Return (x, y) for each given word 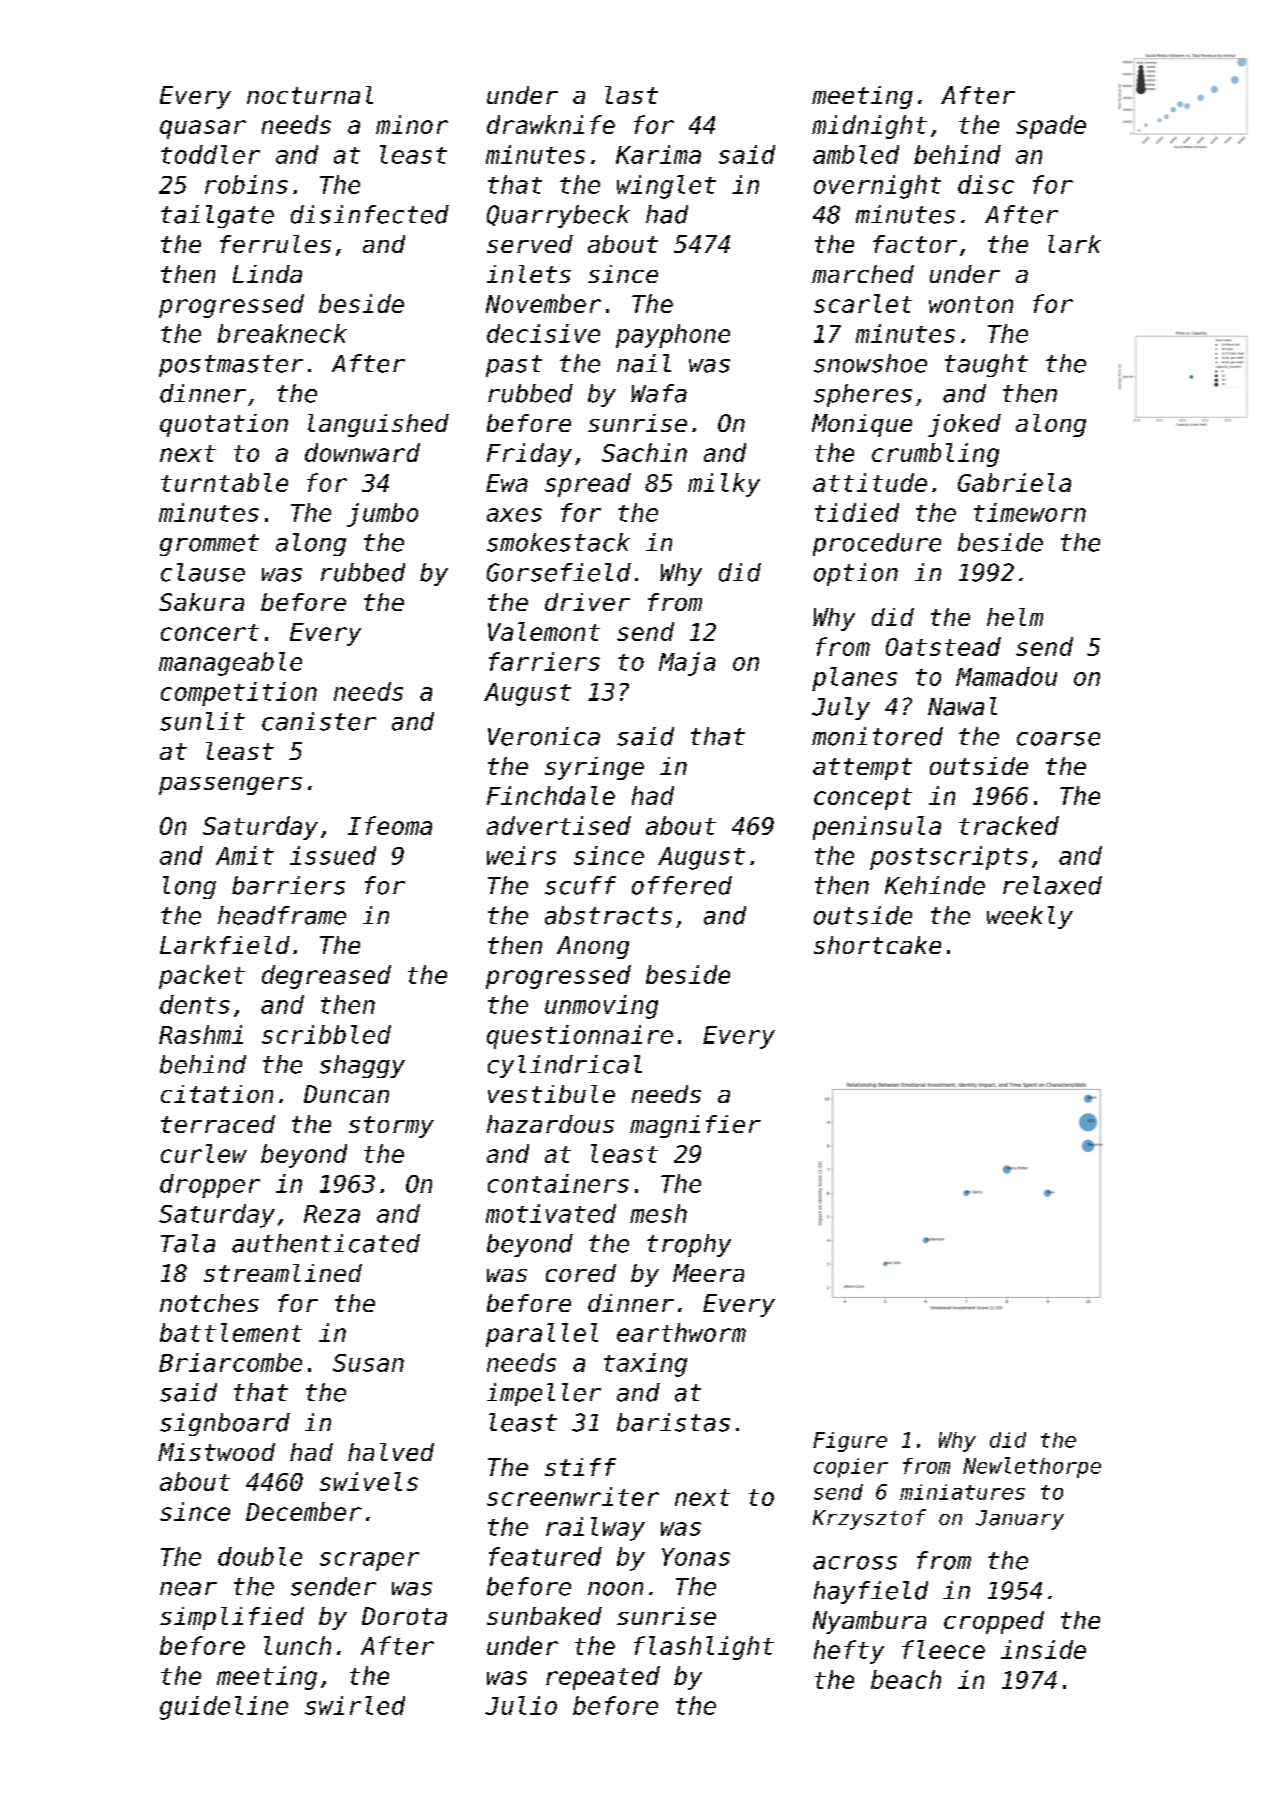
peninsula (877, 828)
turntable (224, 482)
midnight (869, 127)
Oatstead (943, 646)
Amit (245, 855)
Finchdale (551, 795)
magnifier (695, 1126)
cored (581, 1273)
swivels (369, 1481)
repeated (603, 1678)
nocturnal (310, 95)
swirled (355, 1705)
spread (588, 485)
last (631, 95)
